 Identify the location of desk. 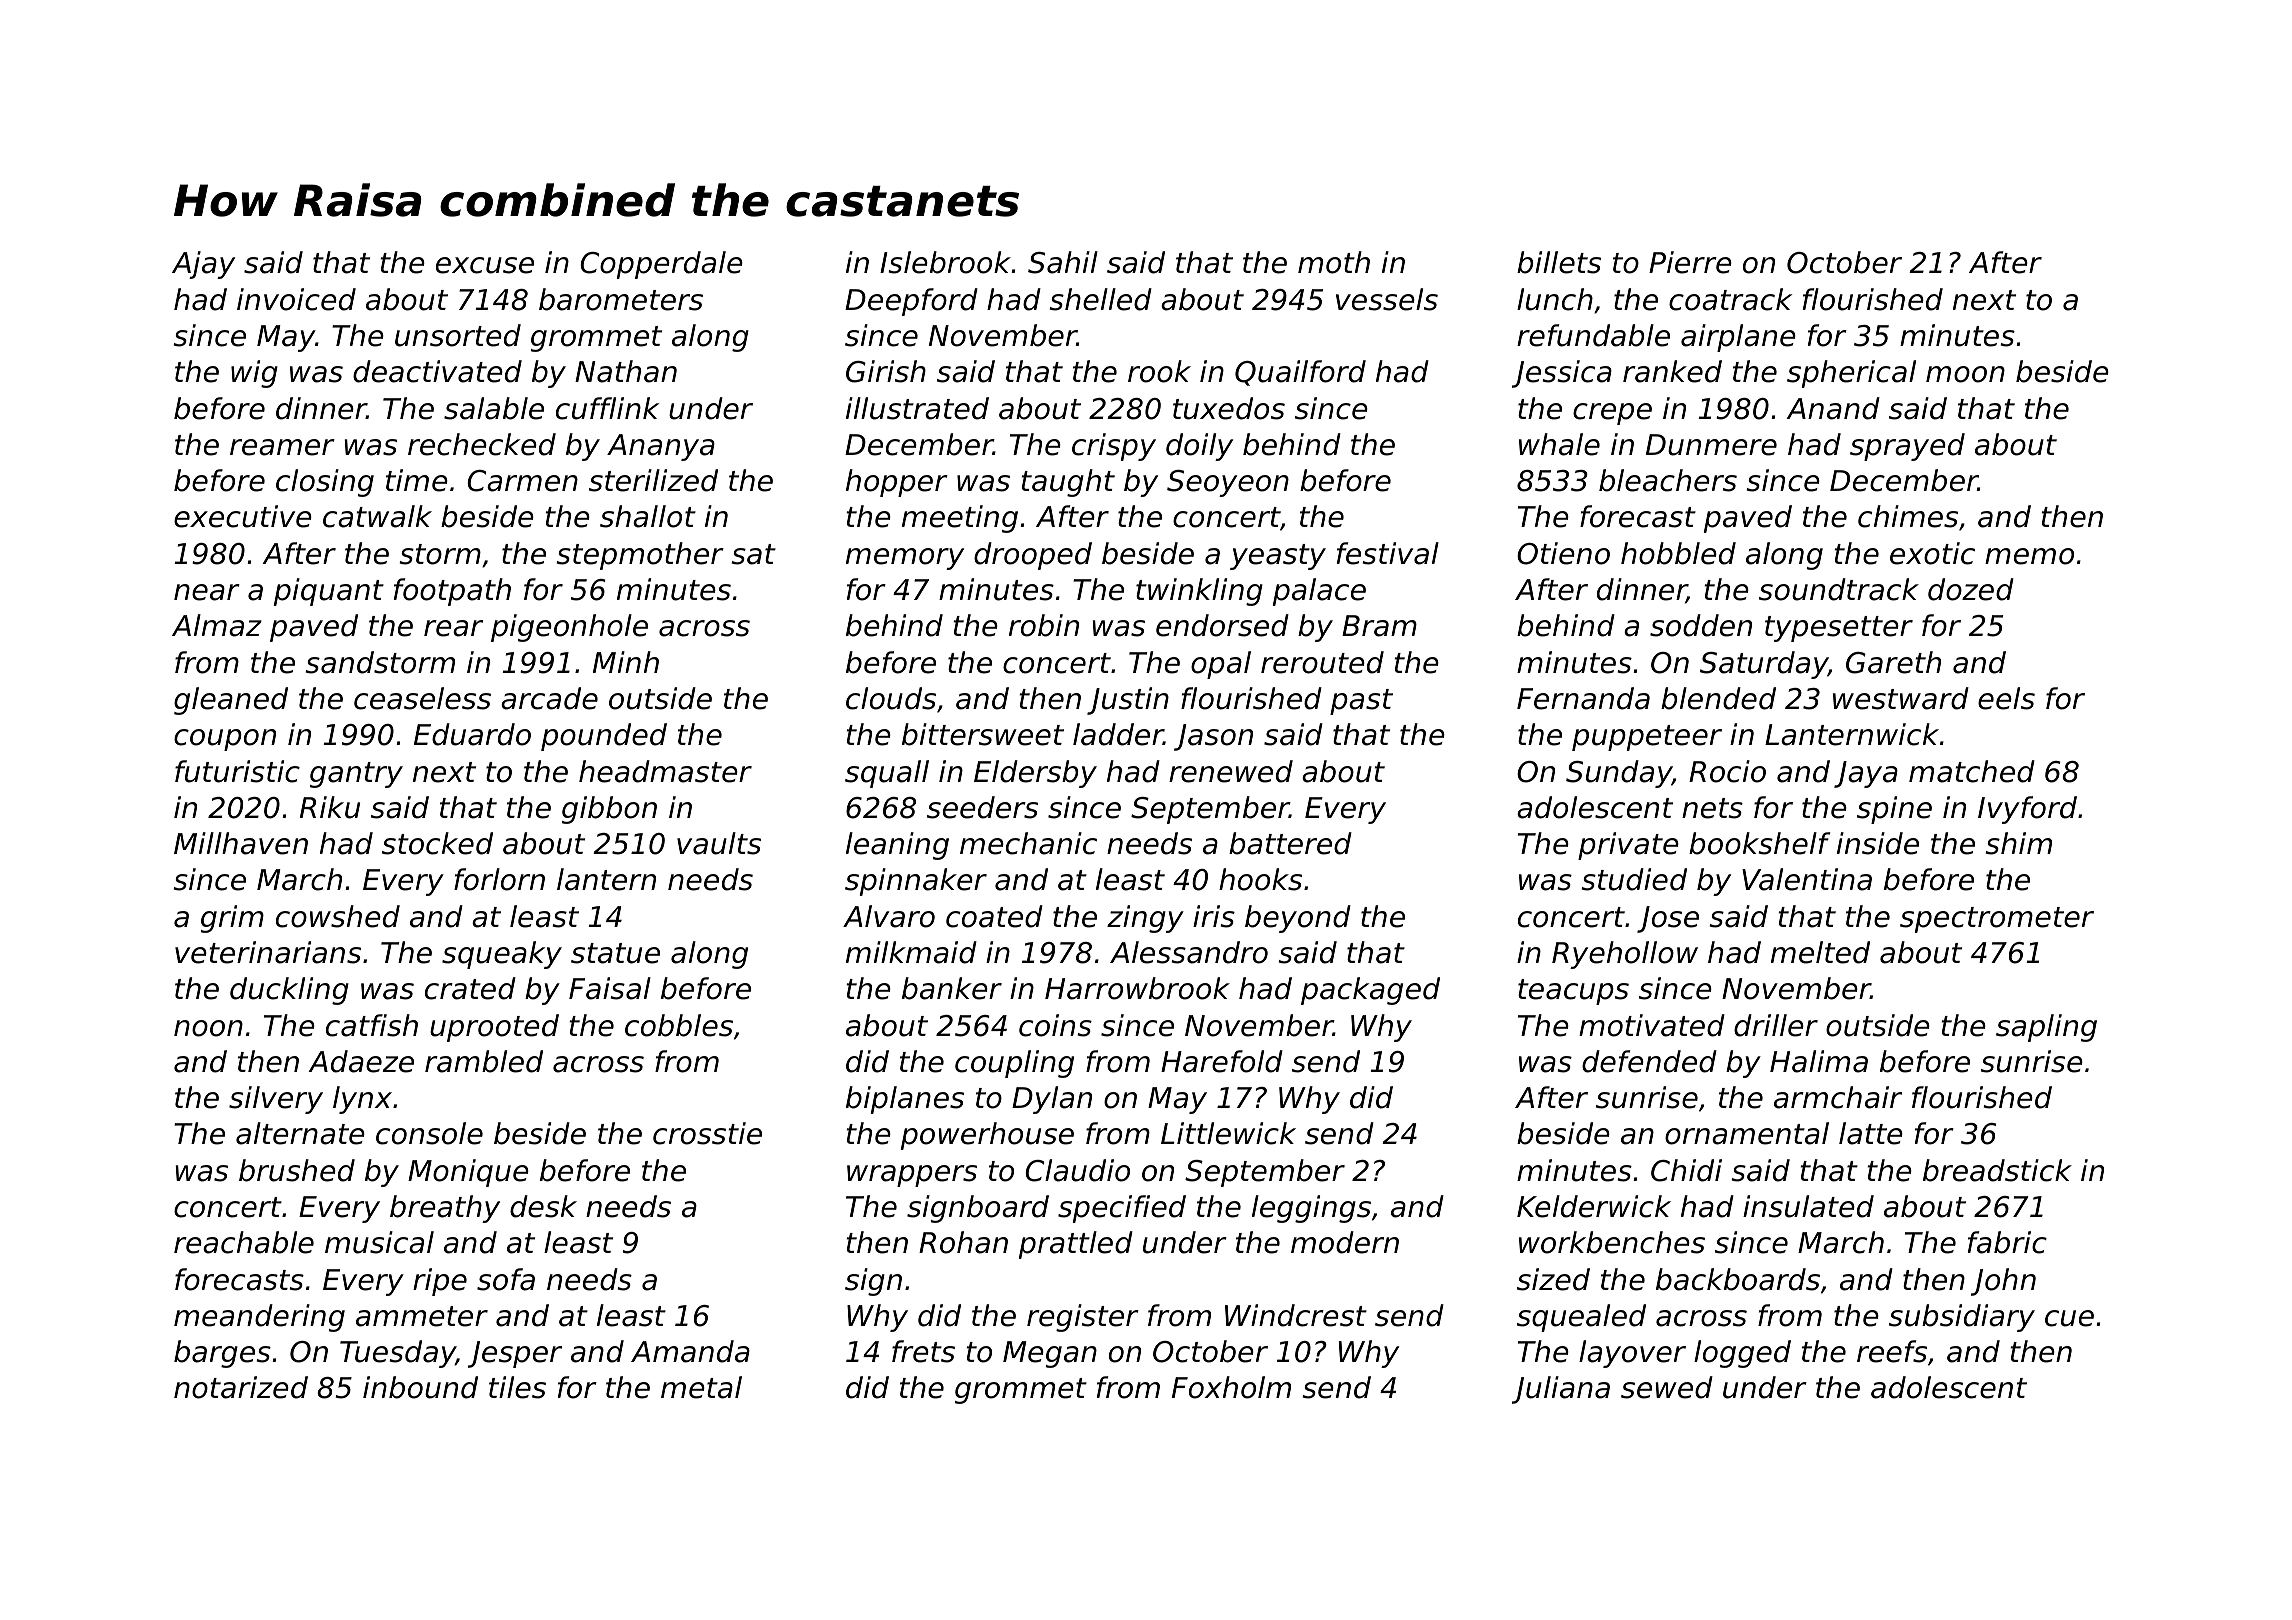
(543, 1206).
